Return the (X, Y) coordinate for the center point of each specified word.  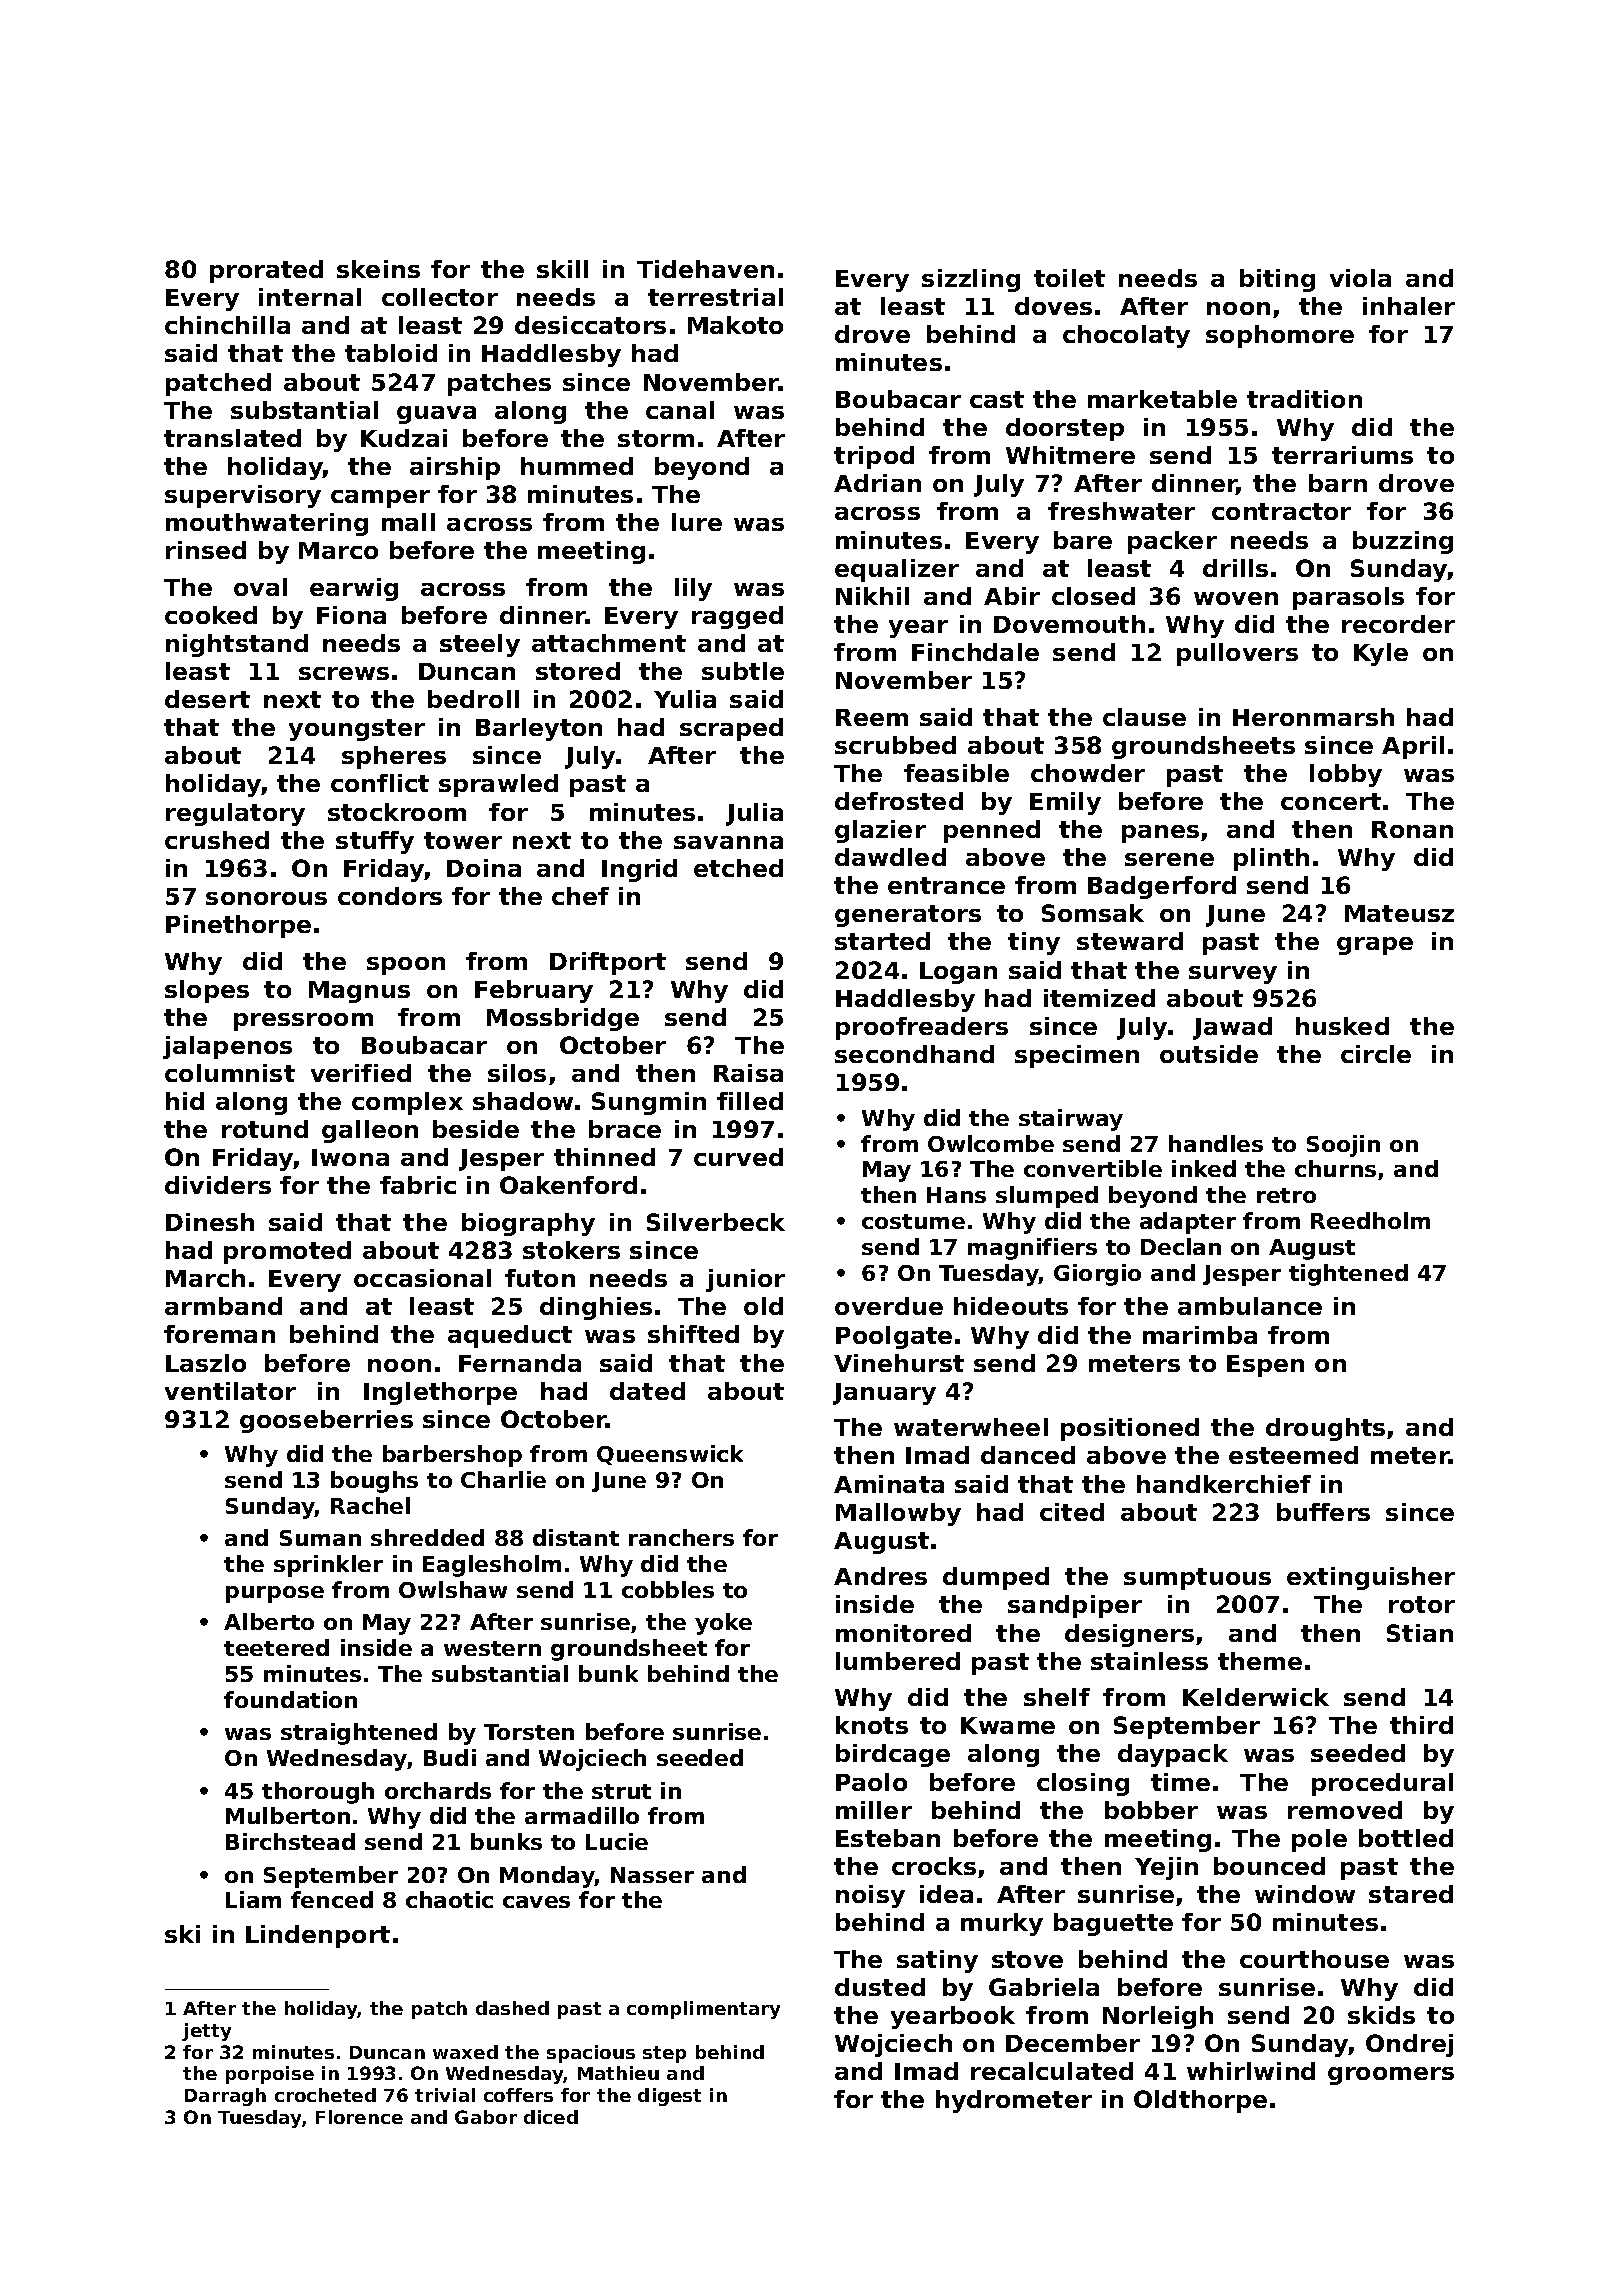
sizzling (971, 280)
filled (750, 1101)
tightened (1348, 1275)
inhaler (1409, 306)
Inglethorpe (440, 1393)
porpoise (270, 2075)
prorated (266, 271)
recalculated (1052, 2071)
